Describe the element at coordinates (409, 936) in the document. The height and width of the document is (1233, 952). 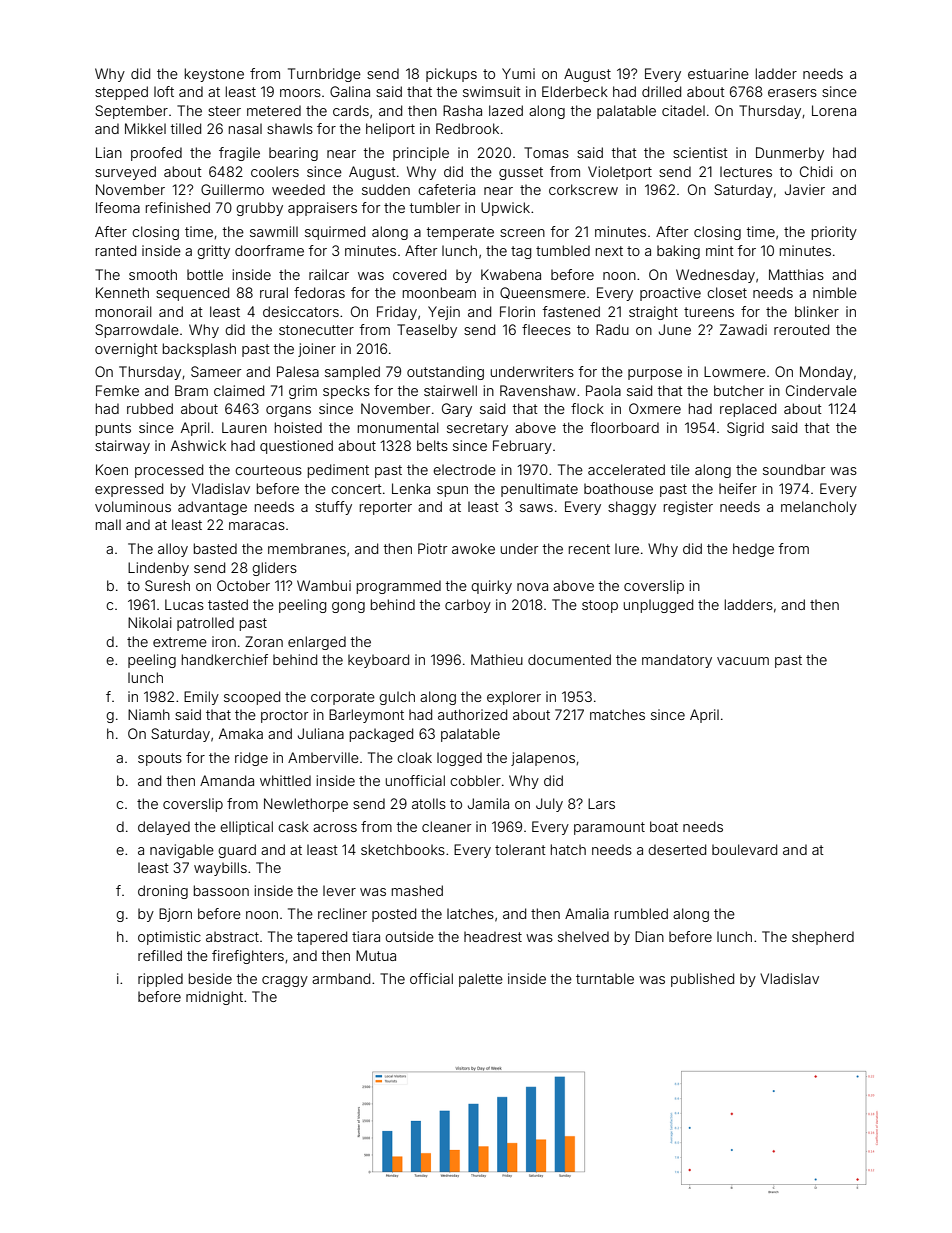
I see `outside` at that location.
